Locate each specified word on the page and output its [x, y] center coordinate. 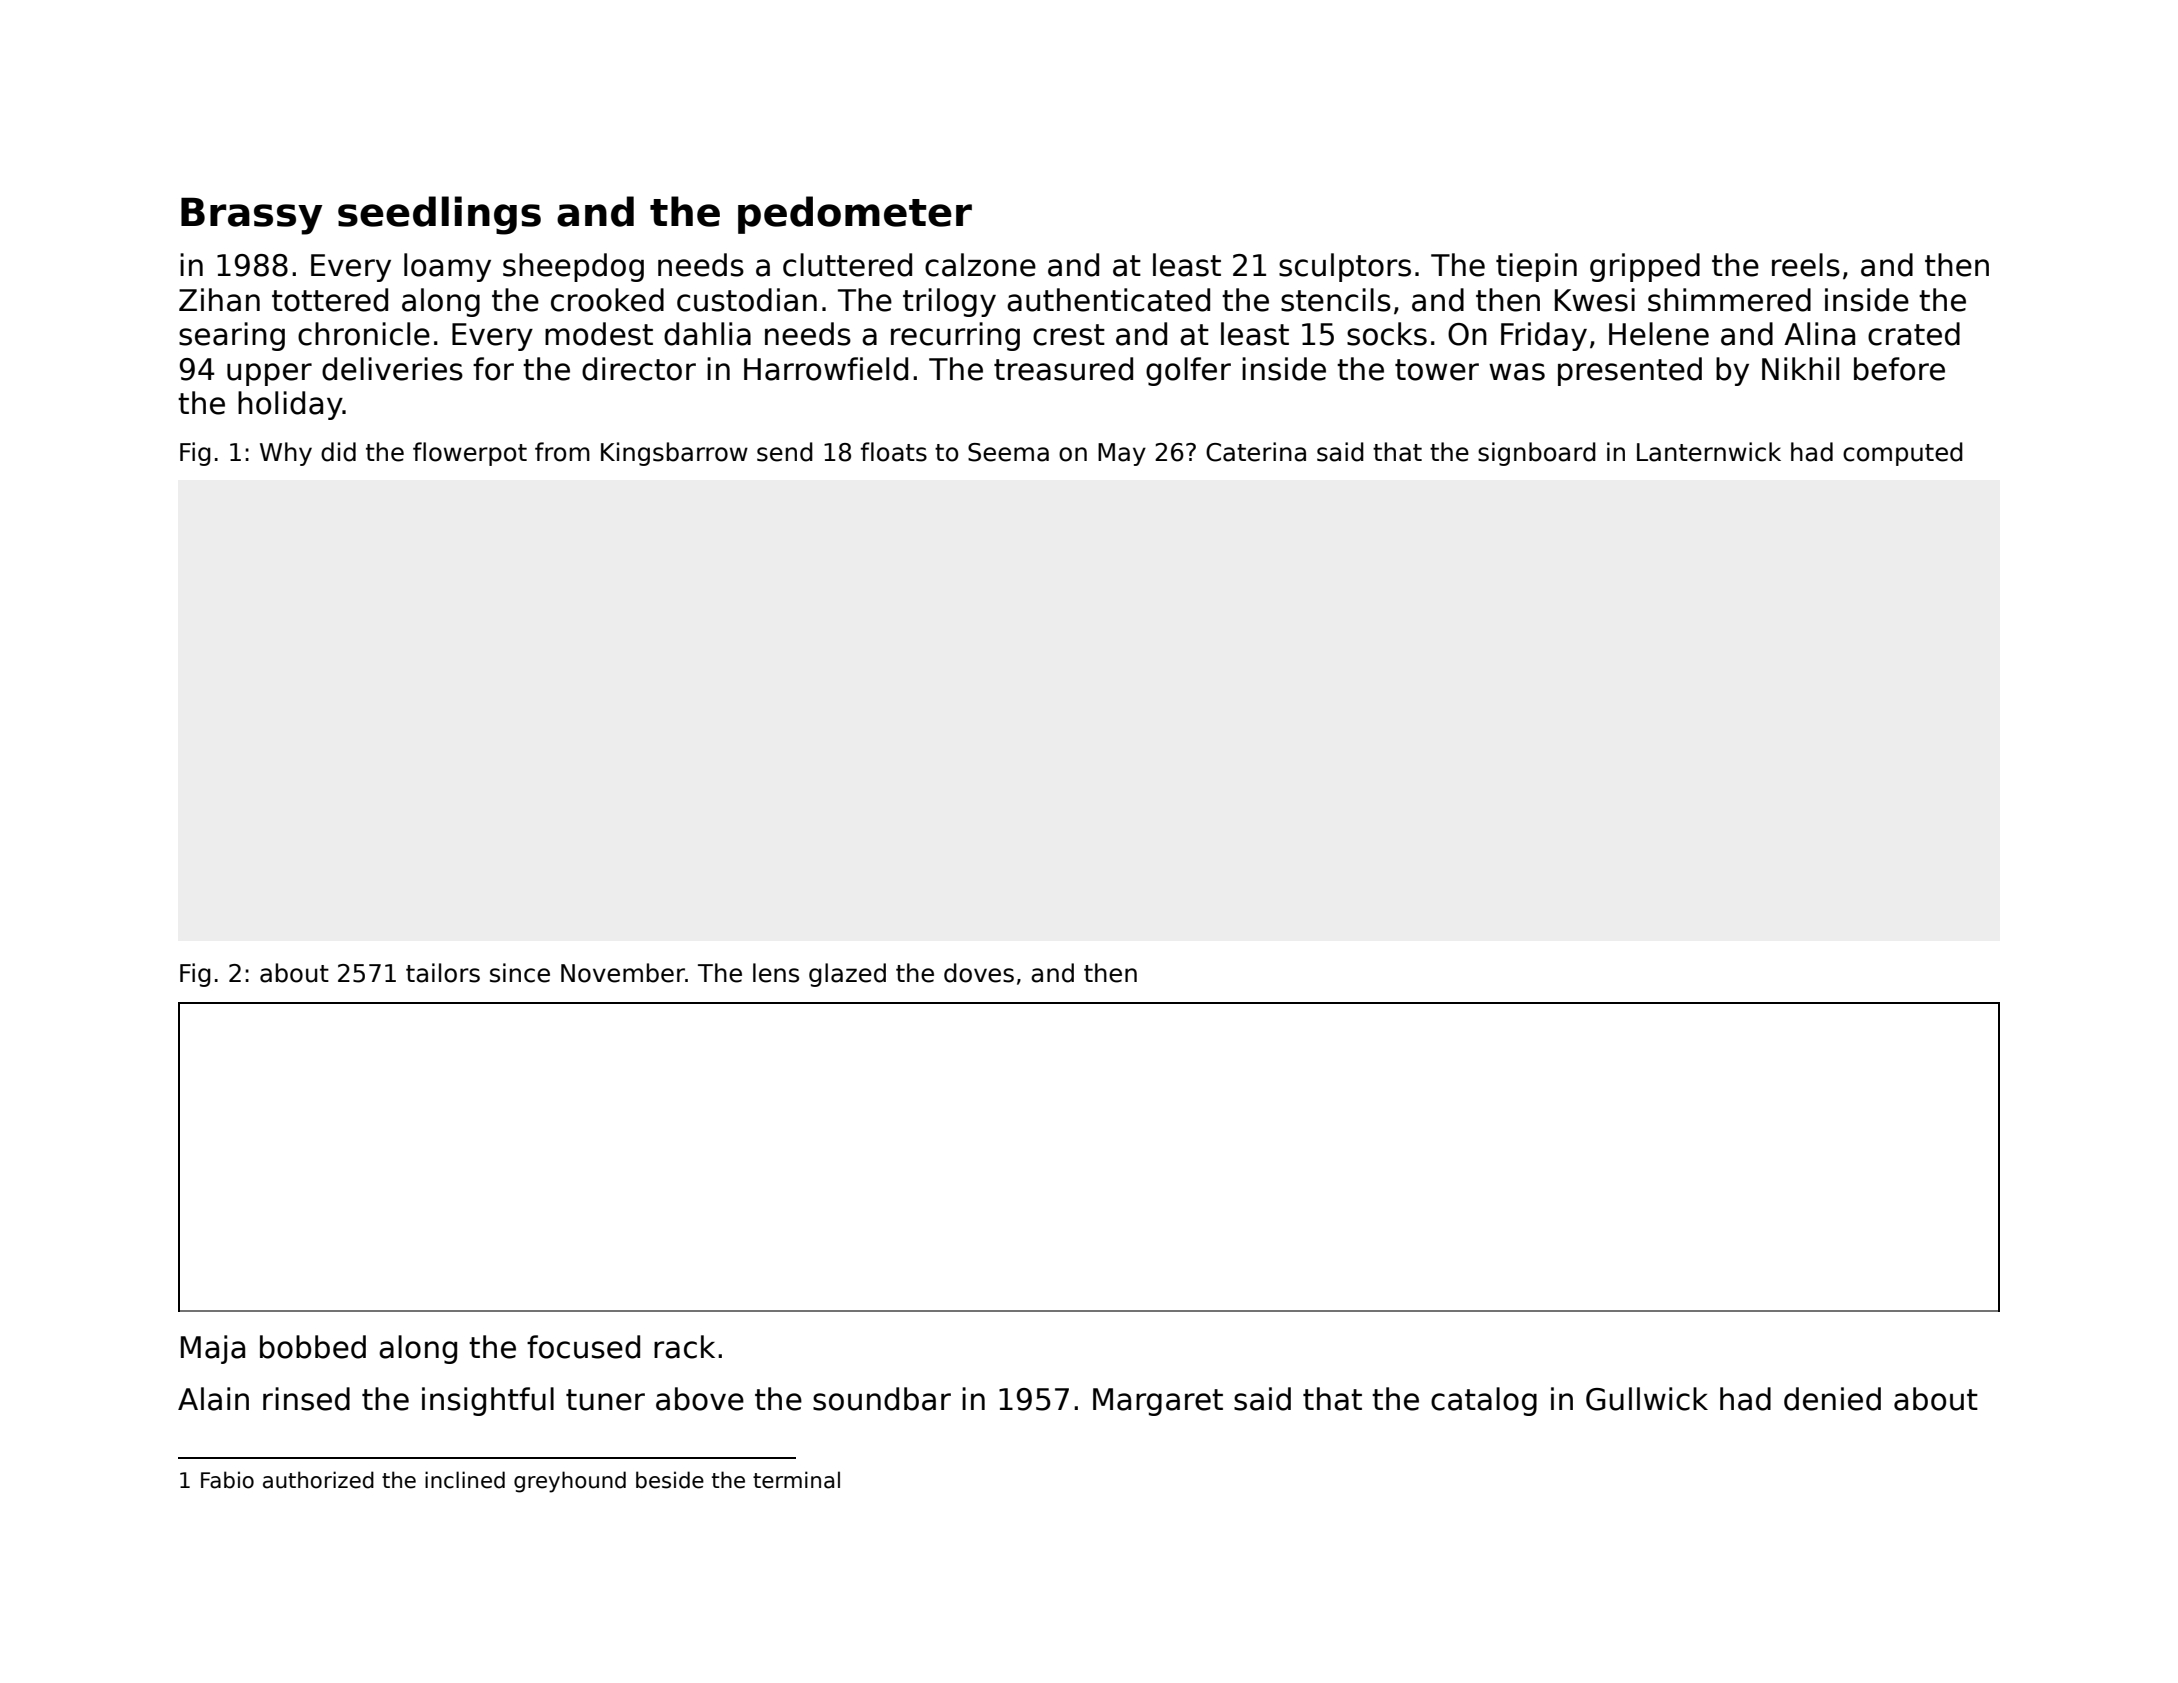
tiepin [1536, 267]
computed [1903, 454]
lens [776, 973]
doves [979, 973]
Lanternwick [1709, 452]
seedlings [439, 215]
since [520, 973]
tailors [443, 973]
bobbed [313, 1347]
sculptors [1345, 267]
